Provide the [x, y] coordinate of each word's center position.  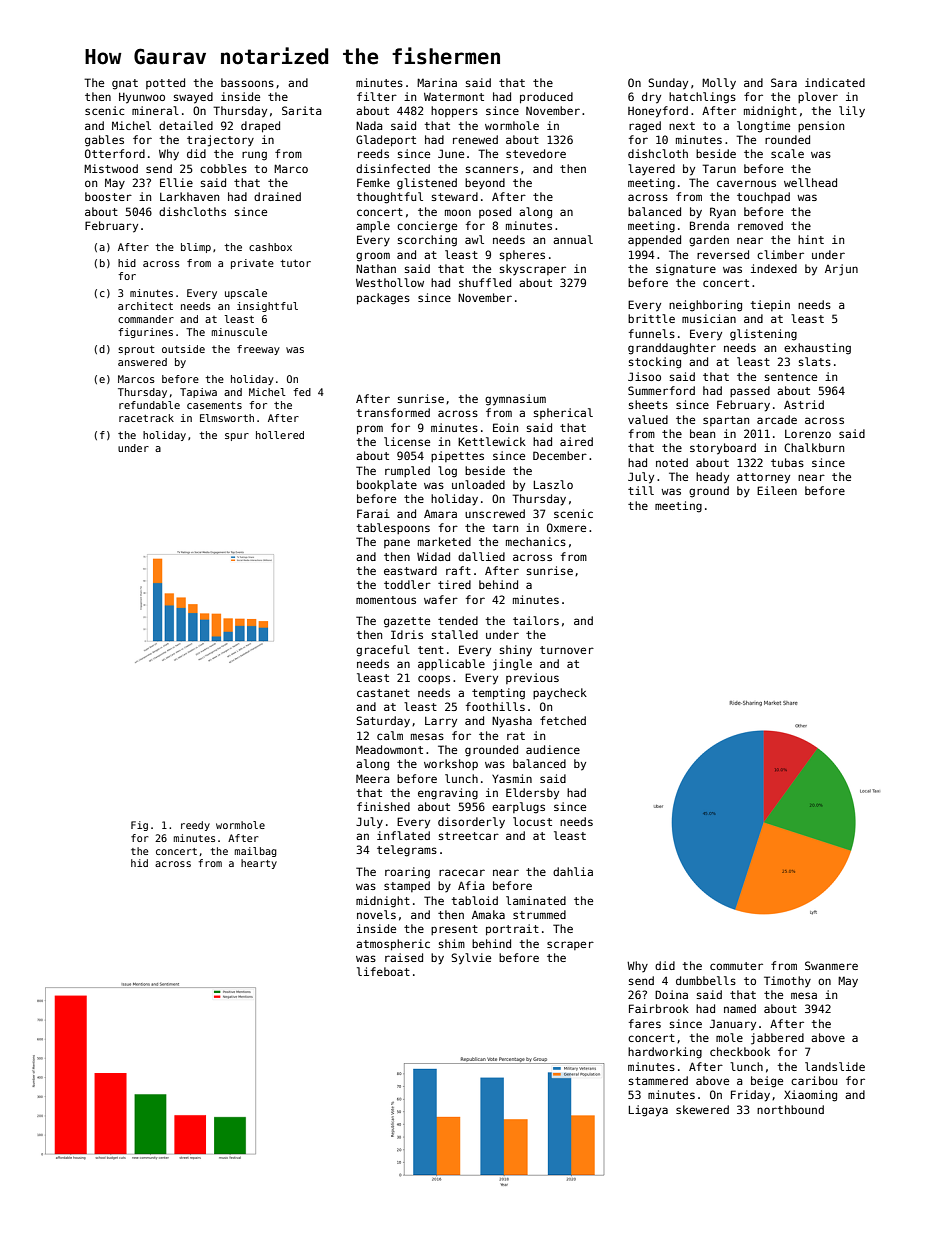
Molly [719, 84]
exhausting [817, 349]
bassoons [247, 82]
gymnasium [515, 400]
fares [645, 1023]
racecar [462, 872]
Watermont [454, 97]
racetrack [146, 418]
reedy [195, 826]
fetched [563, 720]
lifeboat [383, 971]
